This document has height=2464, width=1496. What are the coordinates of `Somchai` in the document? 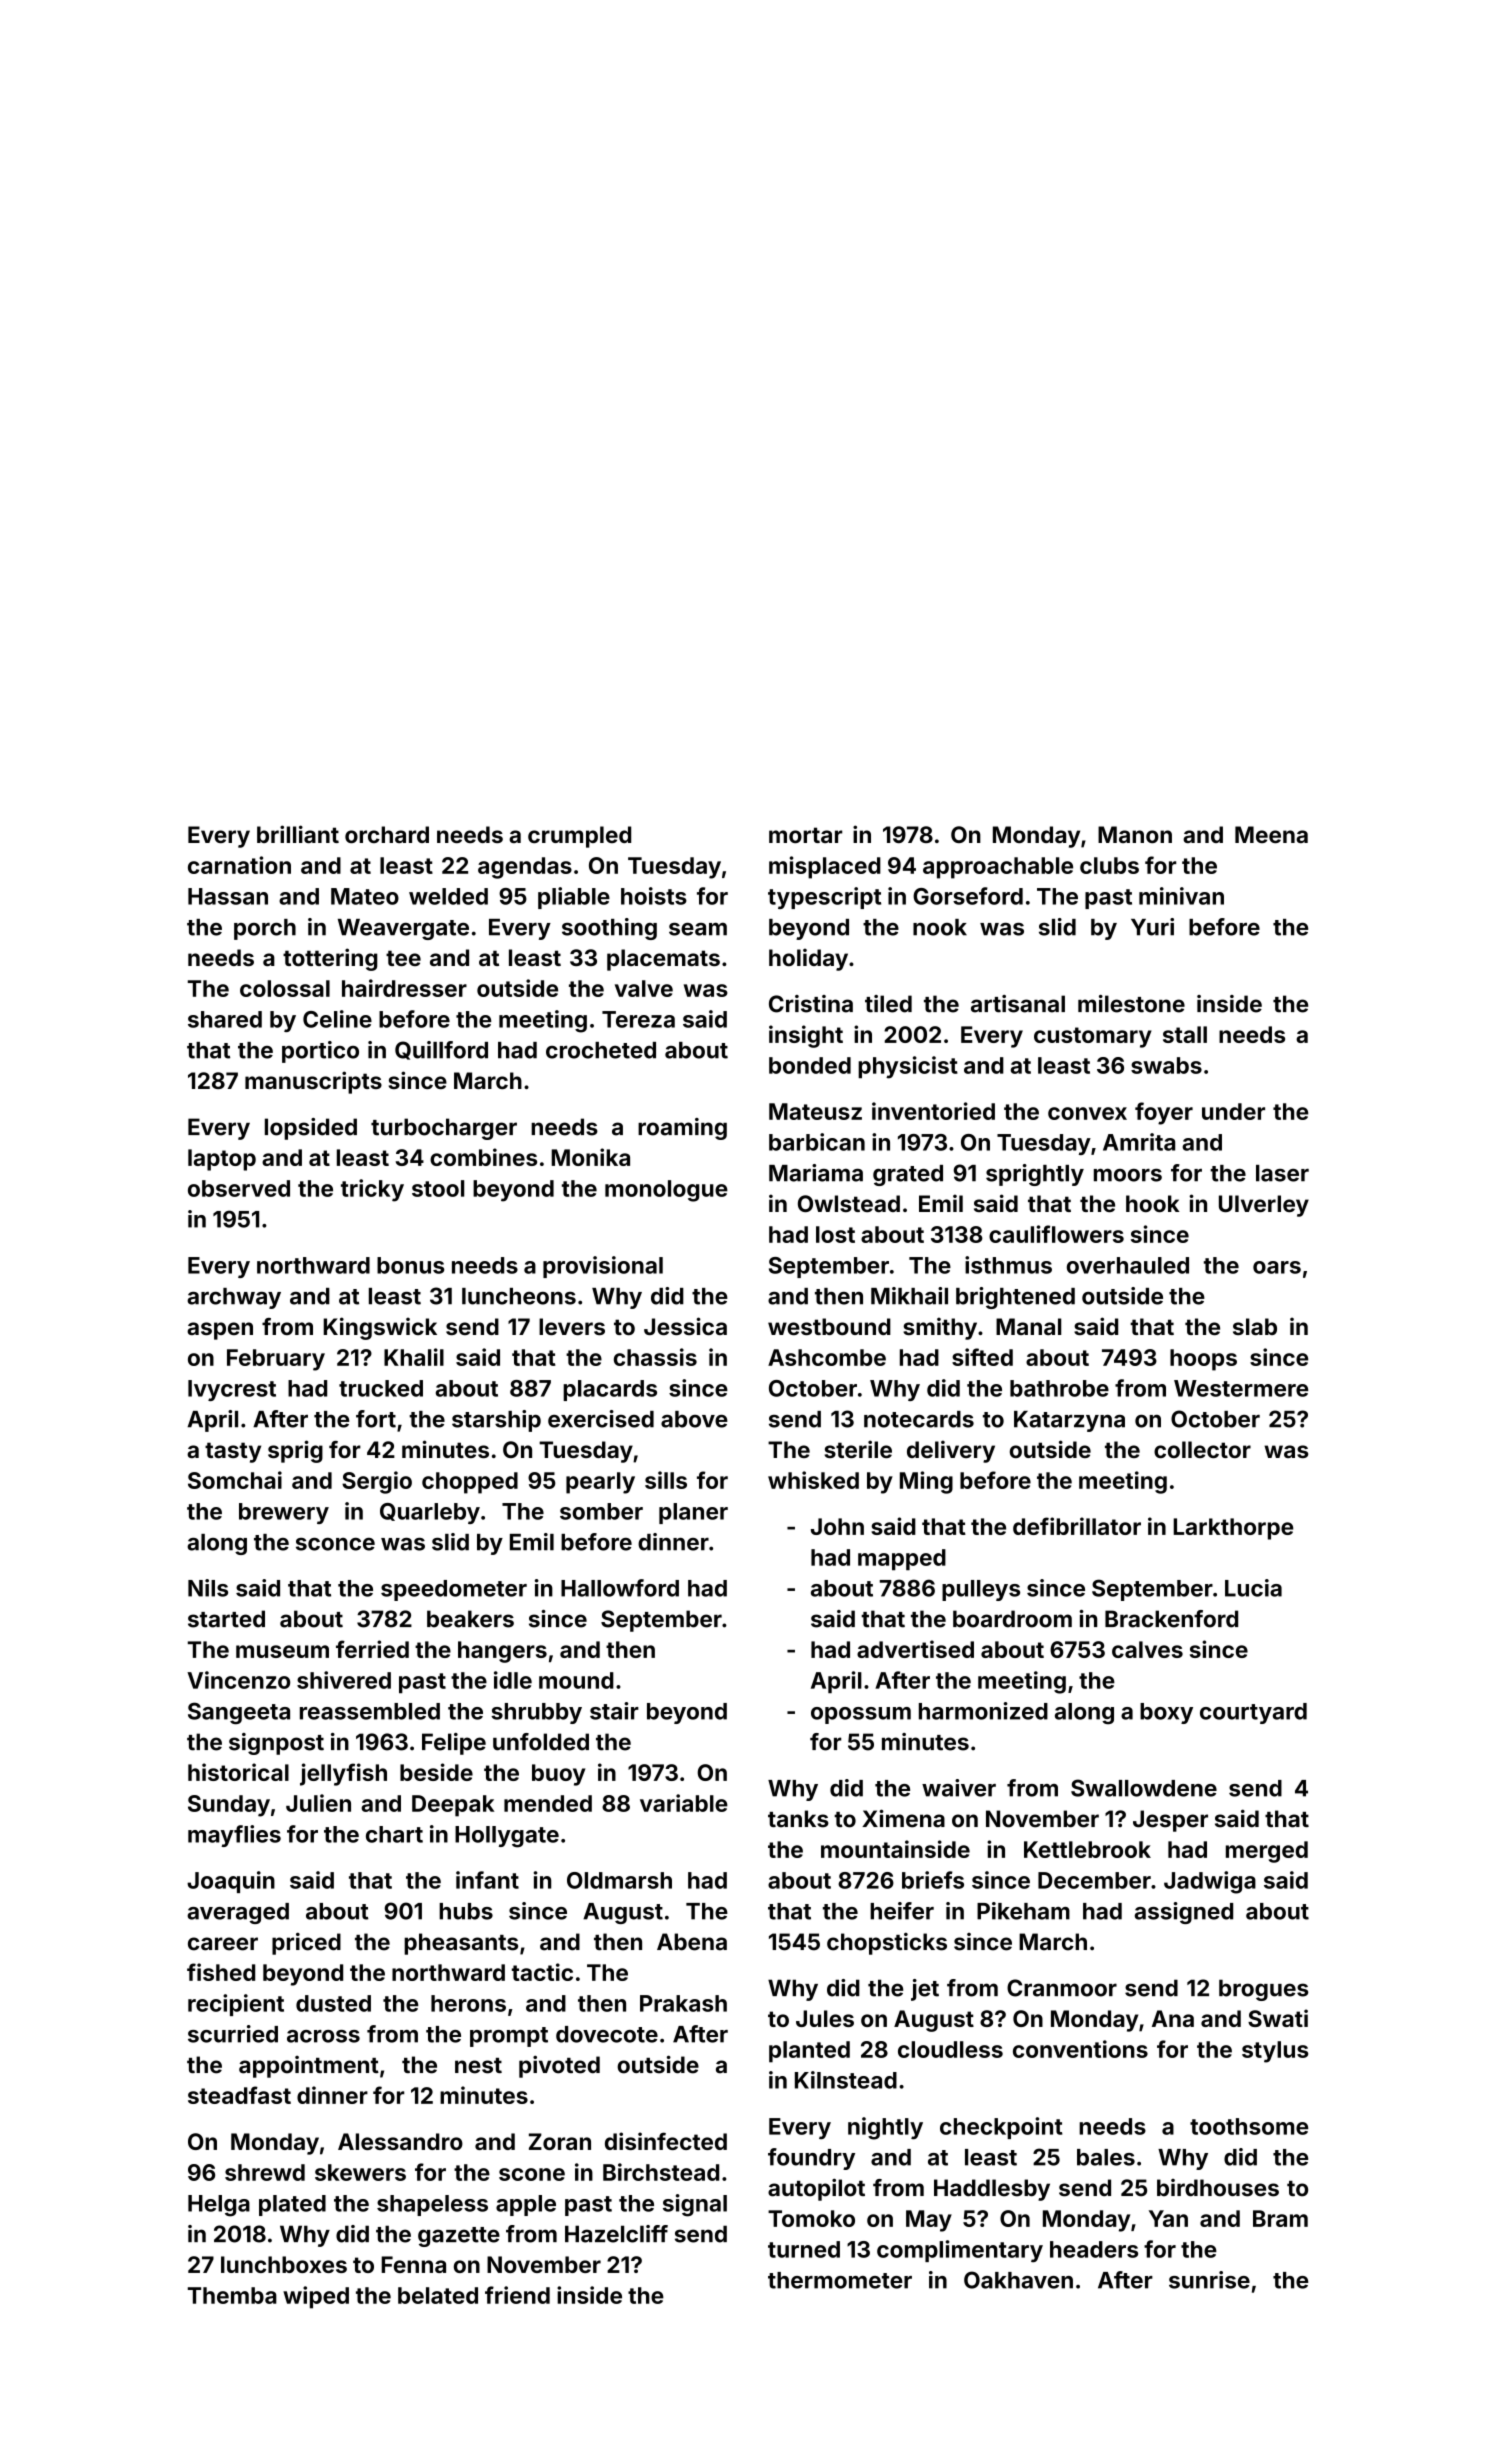 It's located at (235, 1480).
